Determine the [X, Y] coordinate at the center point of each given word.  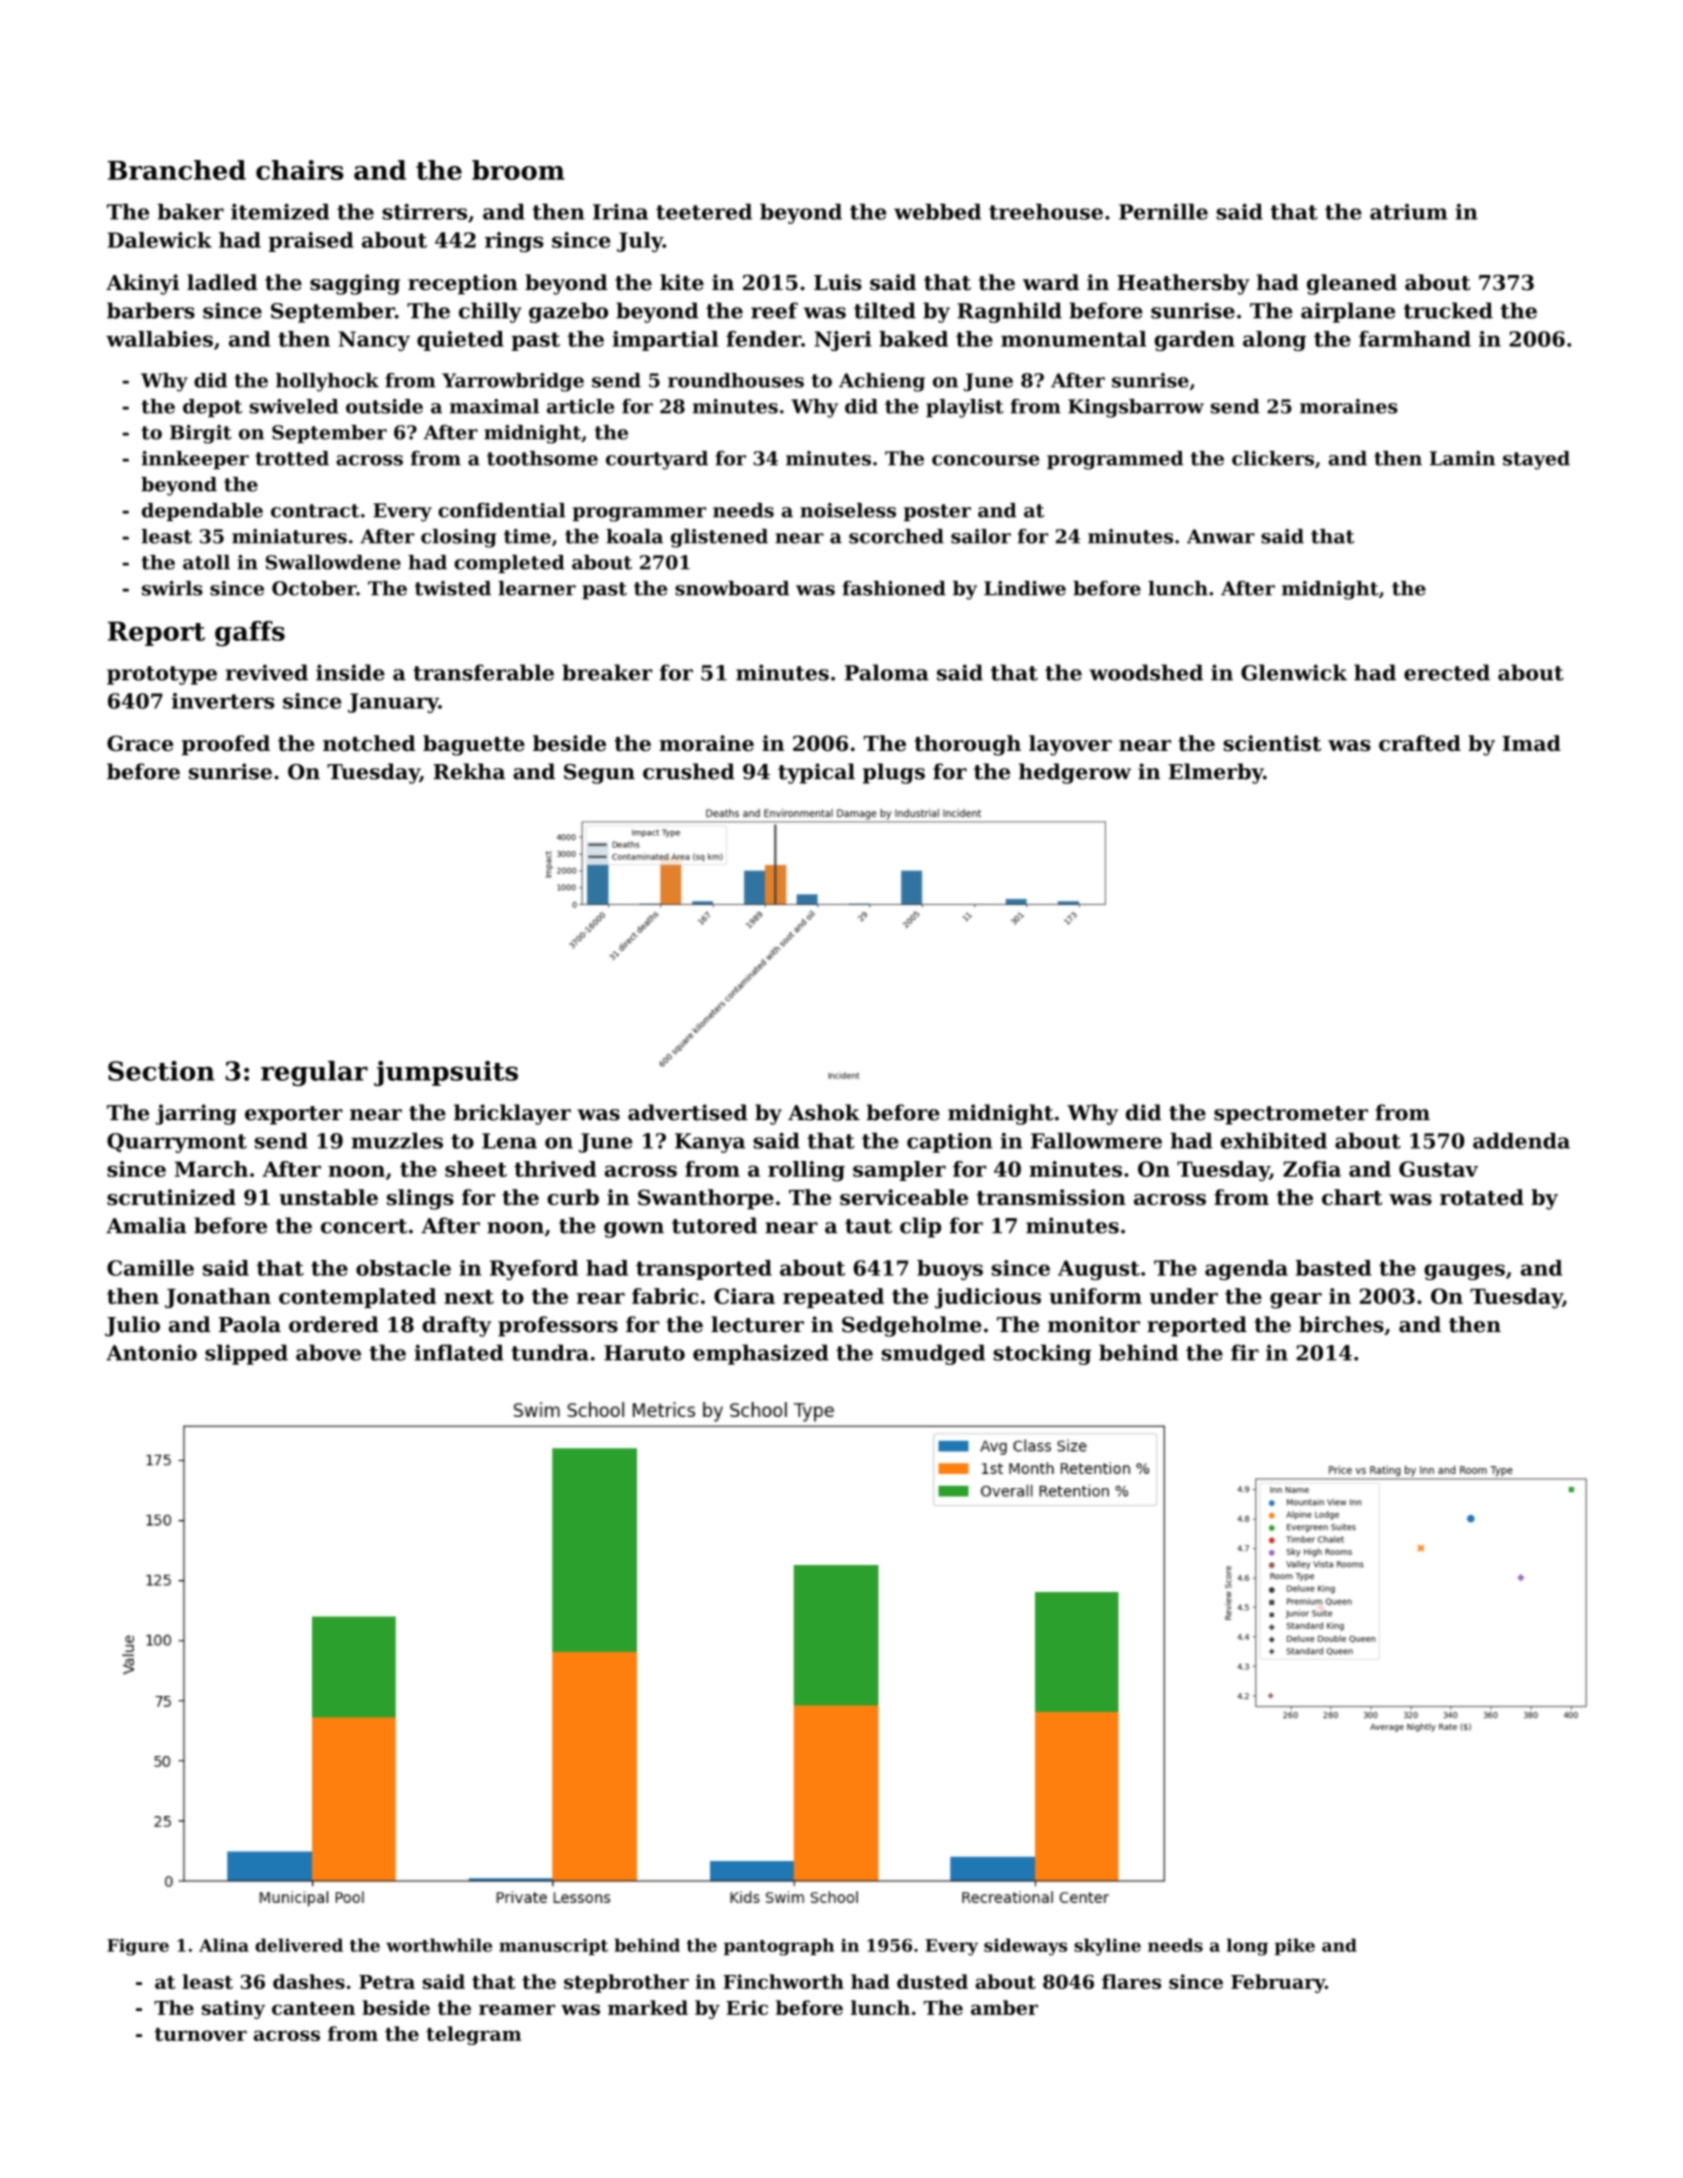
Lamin [1462, 458]
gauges [1464, 1272]
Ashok [824, 1112]
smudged [933, 1354]
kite [682, 282]
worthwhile [439, 1945]
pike [1295, 1946]
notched [369, 743]
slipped [246, 1354]
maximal [494, 406]
